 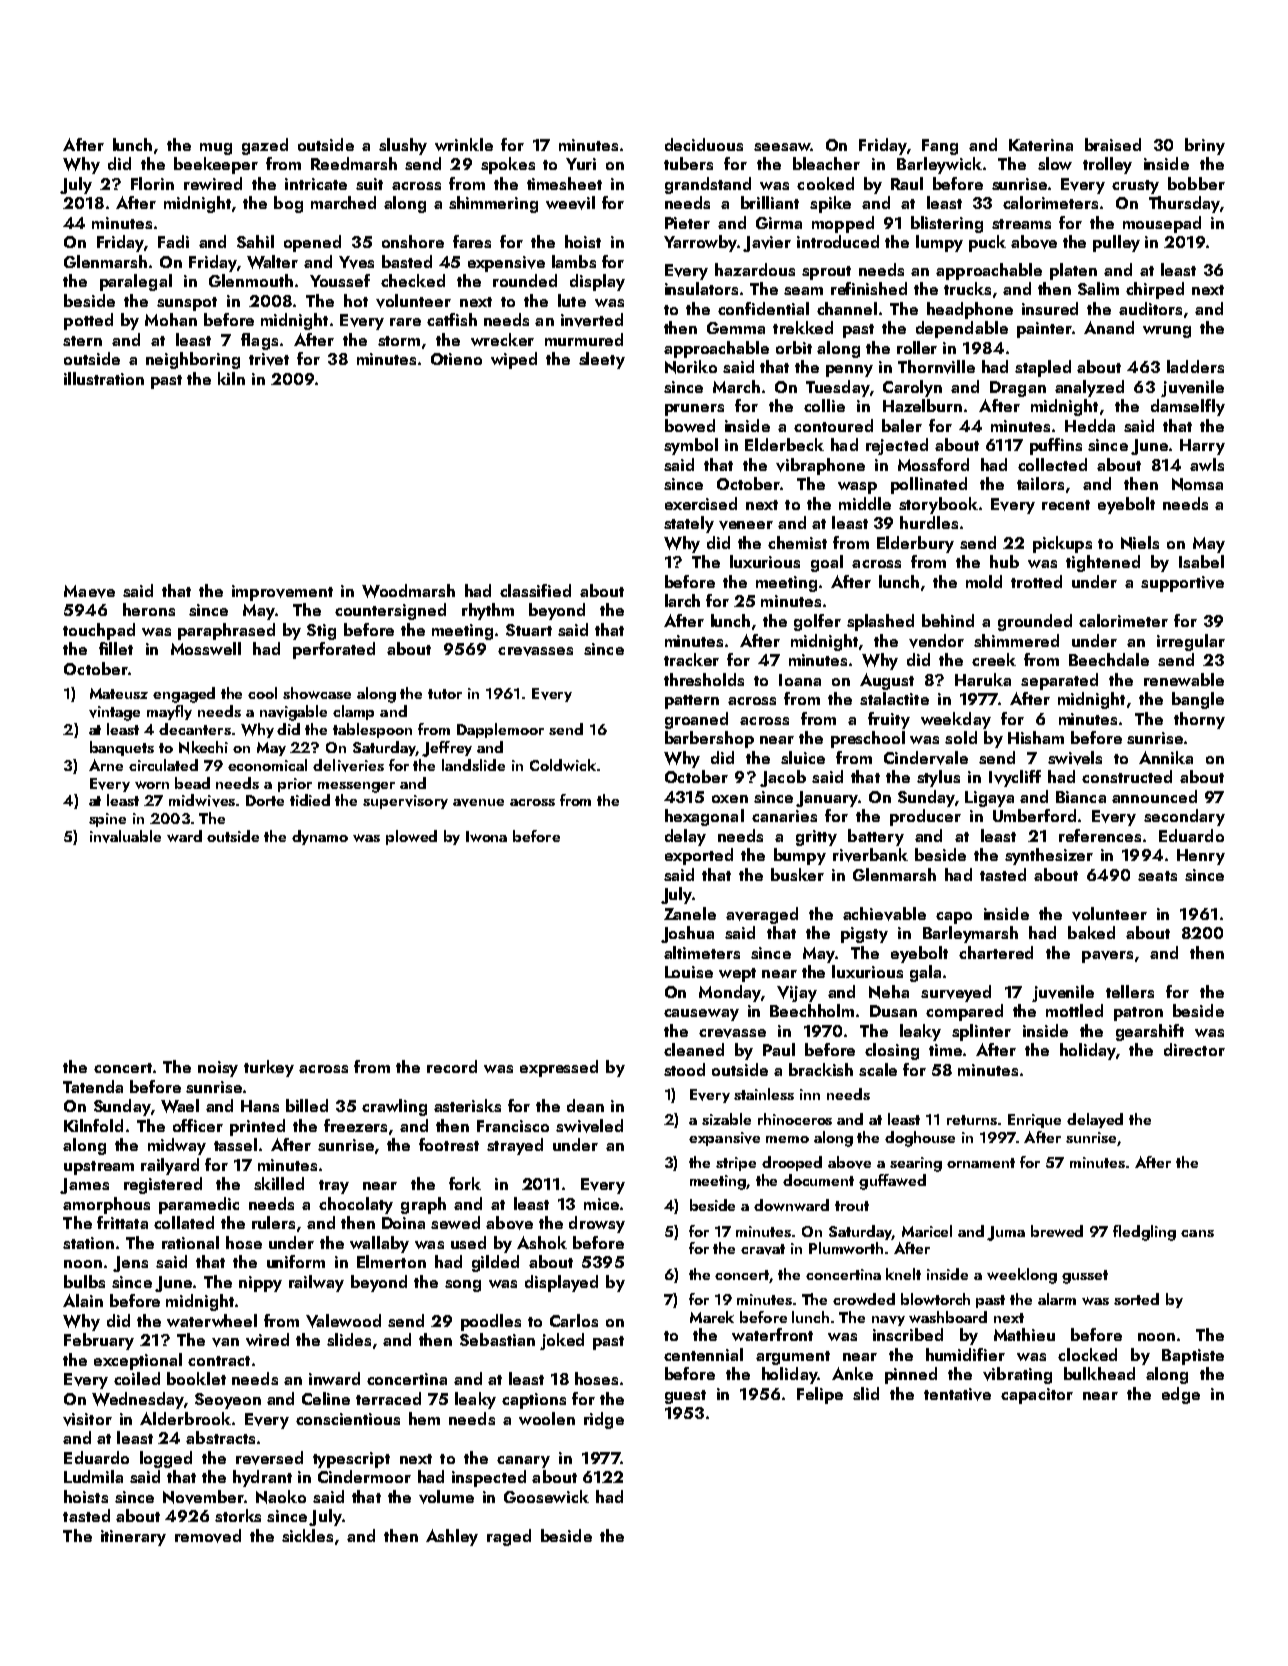 I want to click on economical, so click(x=267, y=765).
